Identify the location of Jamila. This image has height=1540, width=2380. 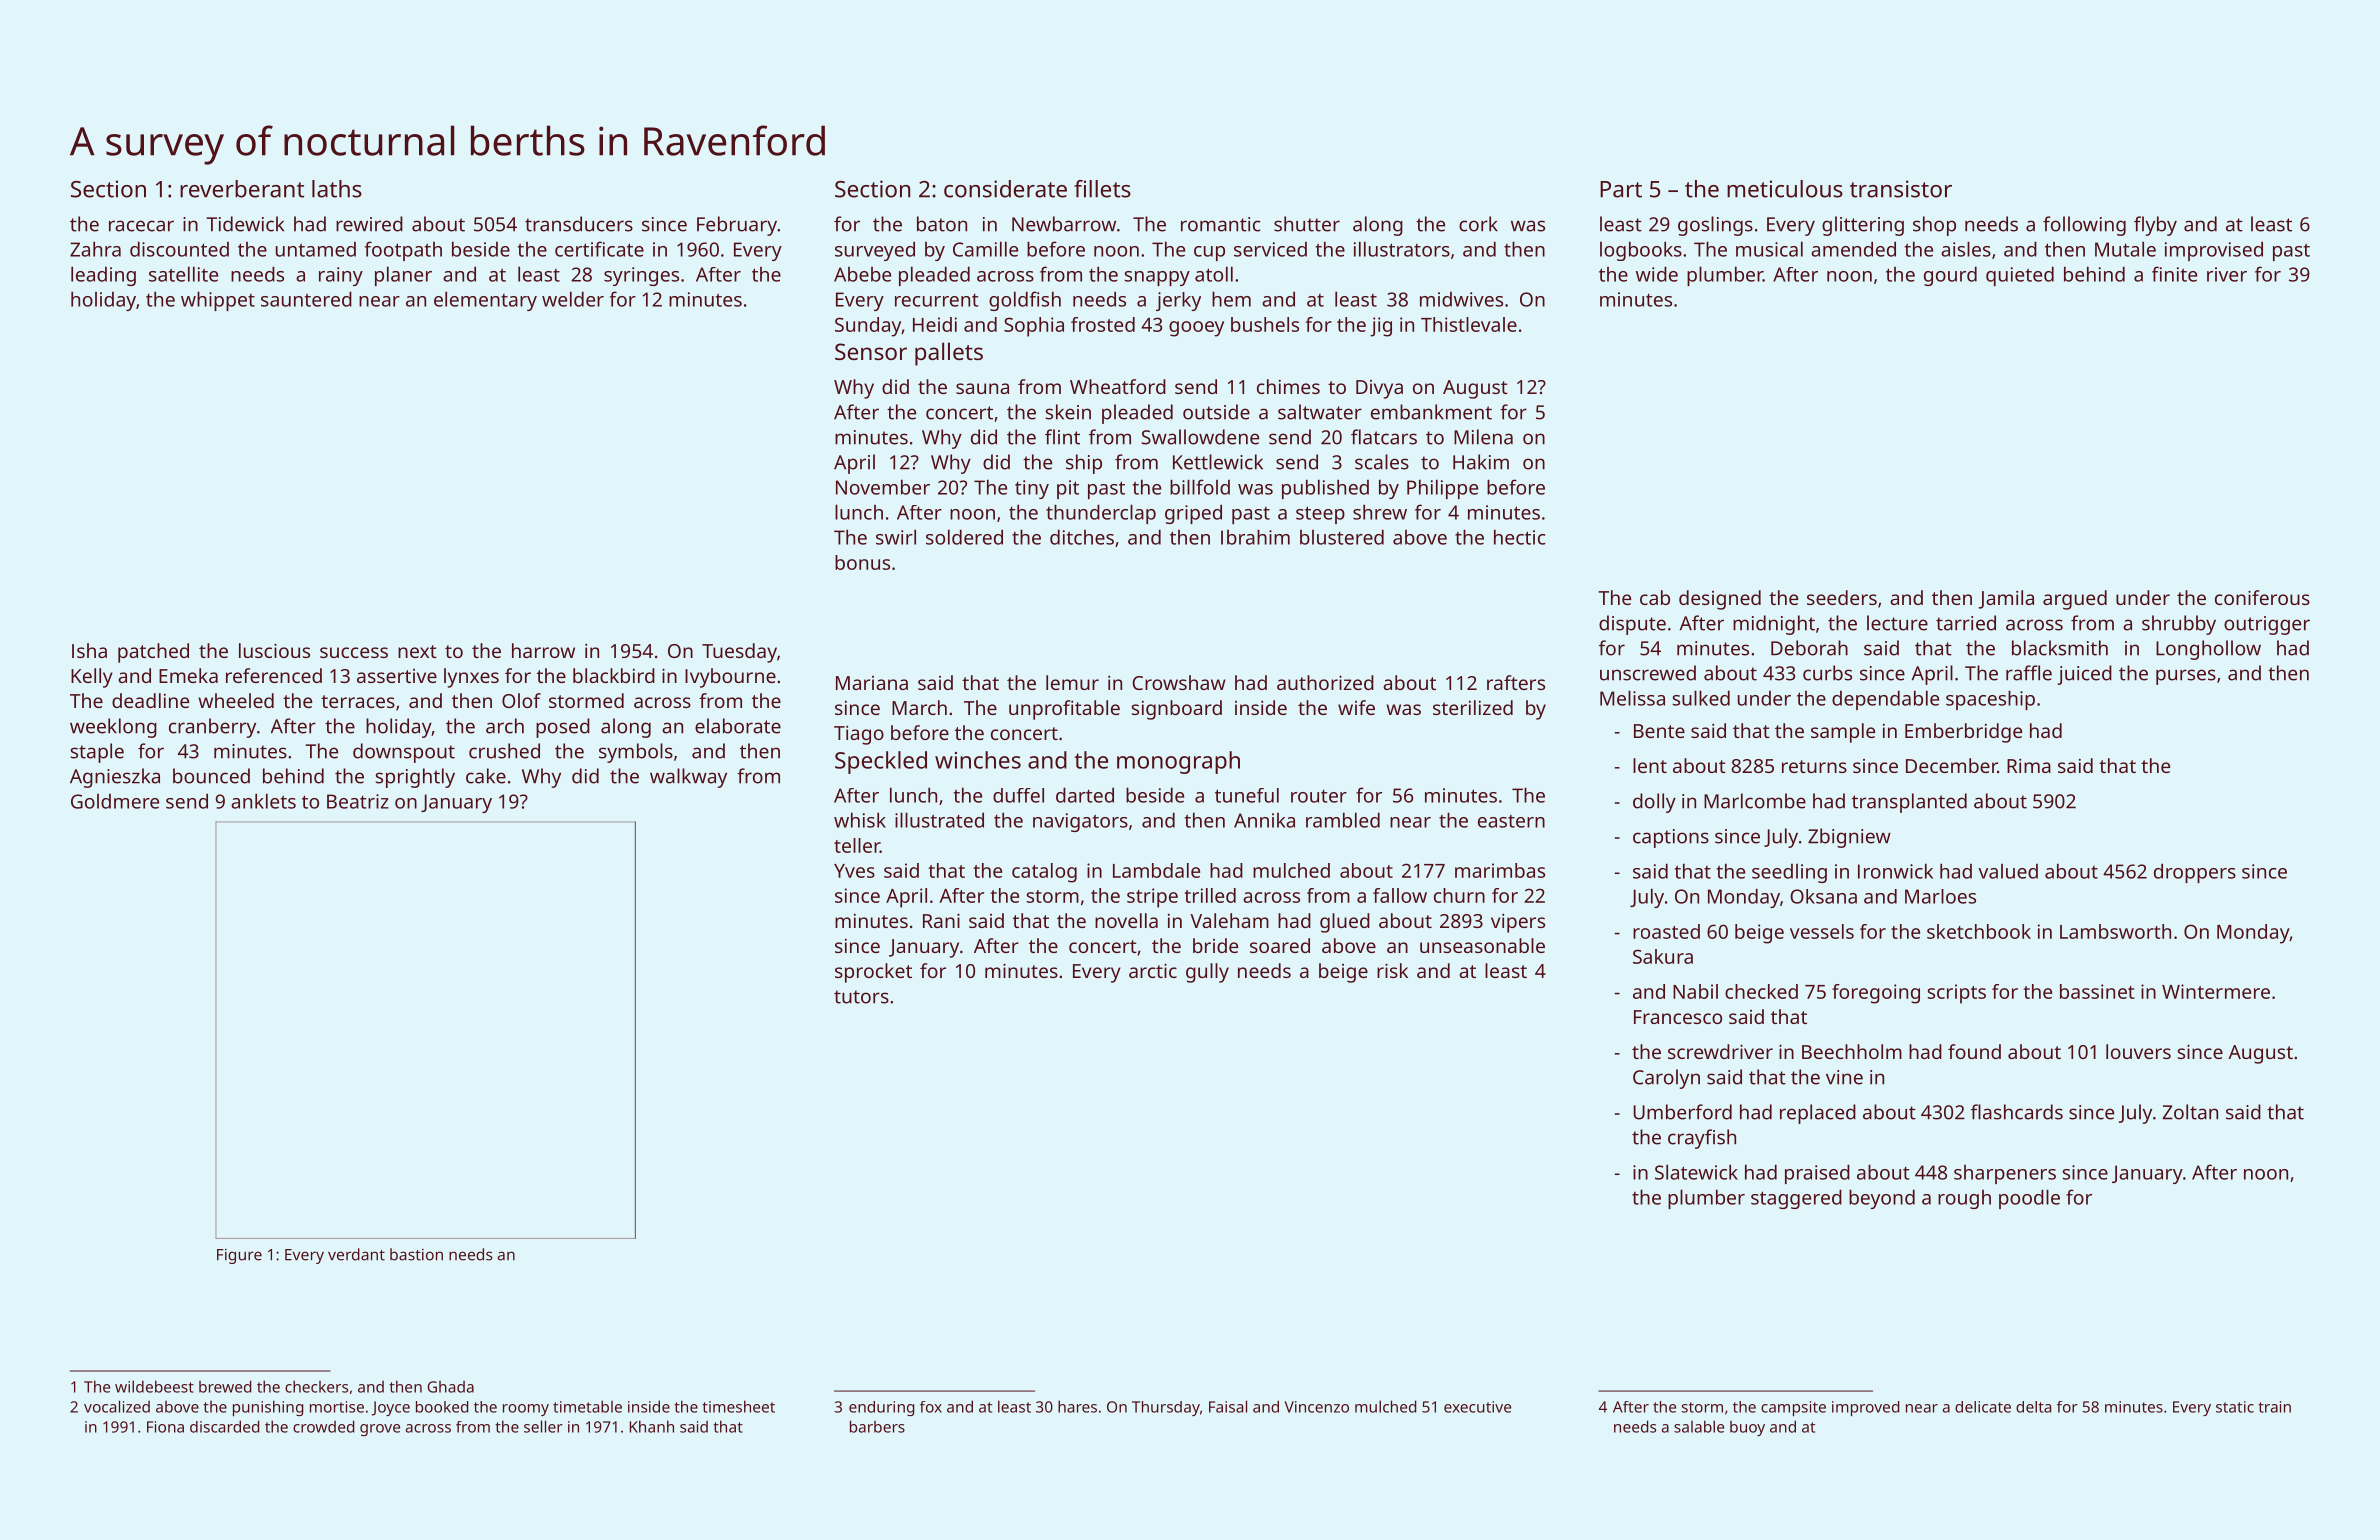
(2006, 599).
